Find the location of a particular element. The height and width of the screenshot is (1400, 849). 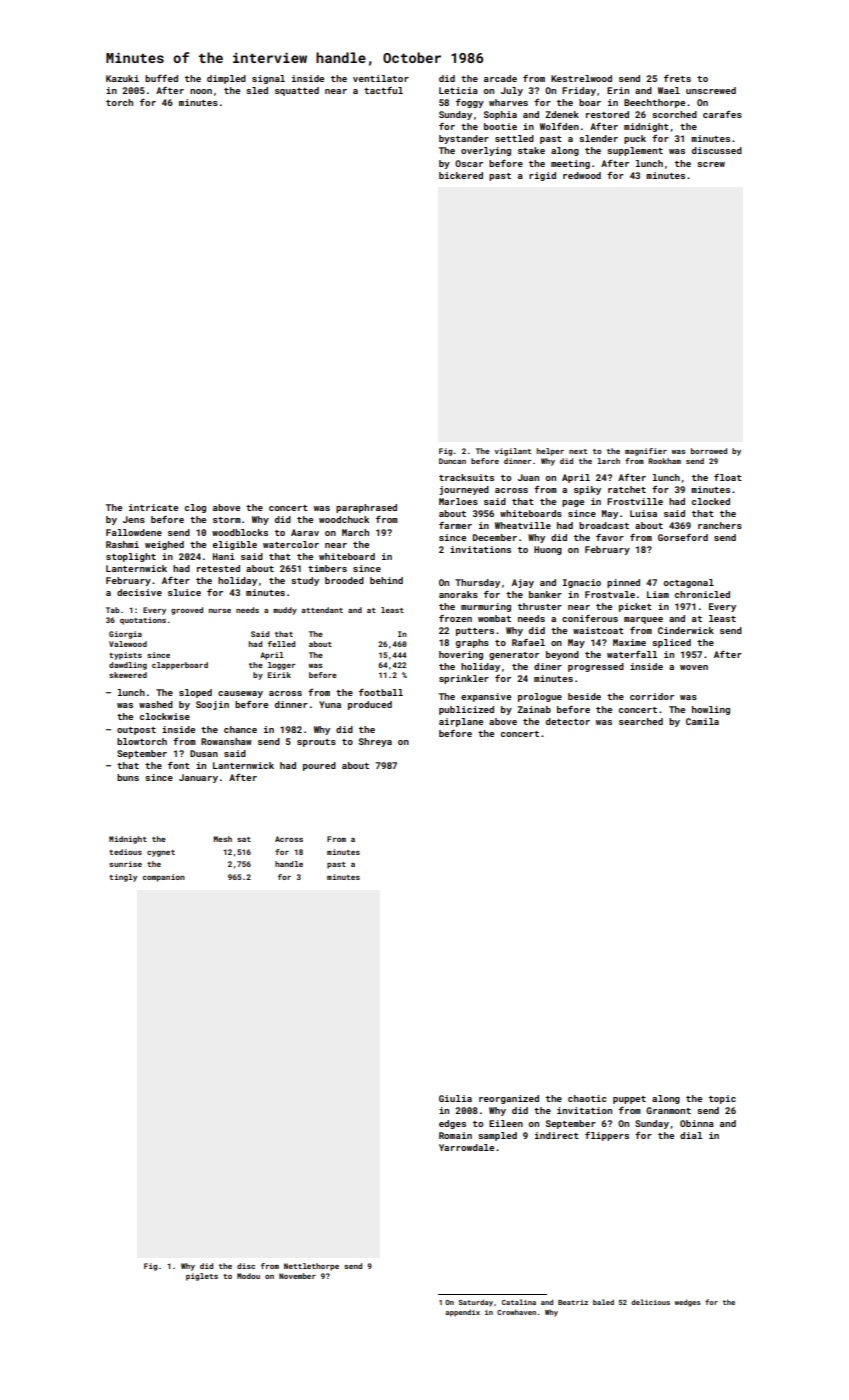

Modou is located at coordinates (248, 1276).
